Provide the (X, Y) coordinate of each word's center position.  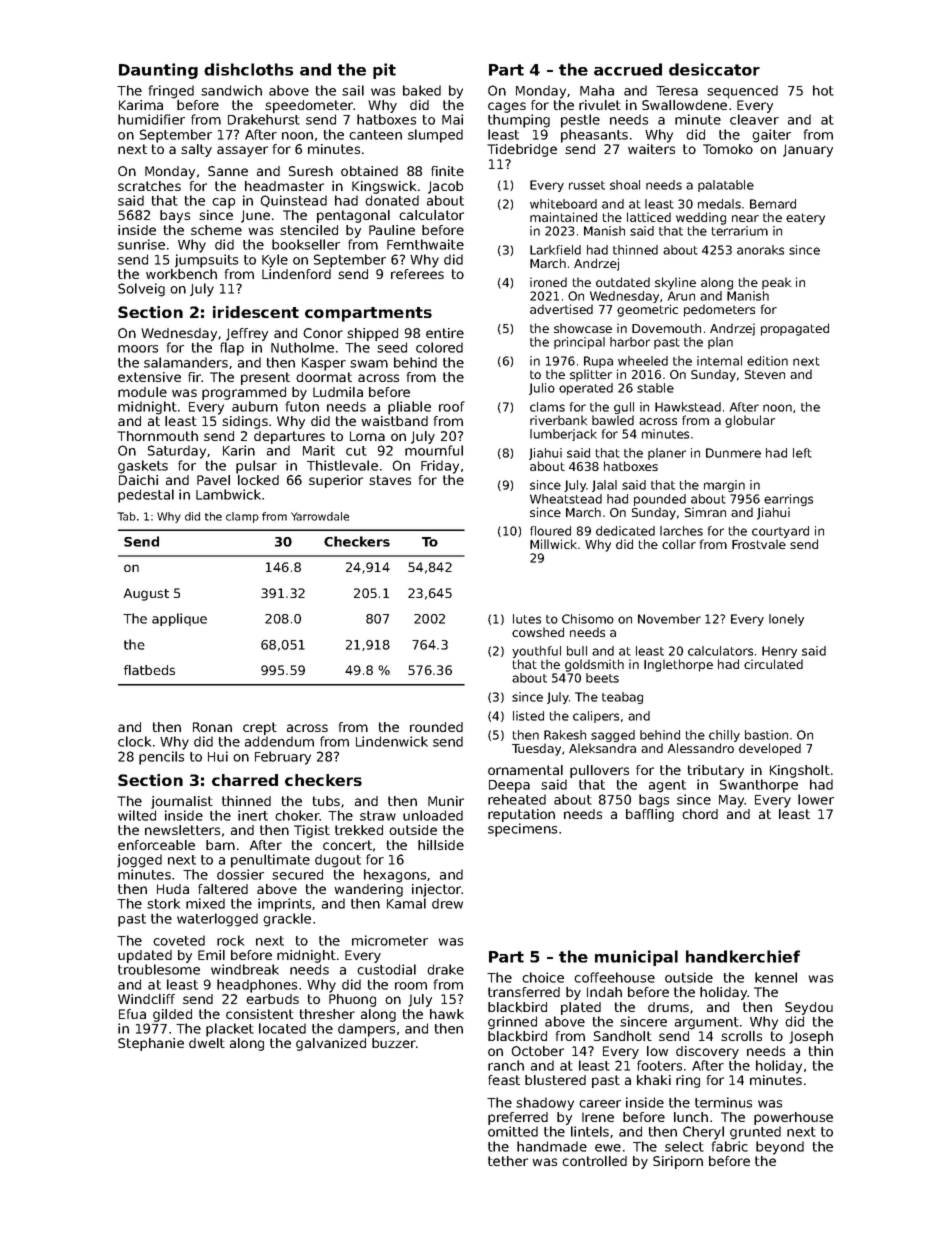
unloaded (433, 815)
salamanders (186, 362)
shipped (372, 334)
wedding (701, 218)
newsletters (182, 830)
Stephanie (151, 1044)
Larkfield (555, 250)
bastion (766, 735)
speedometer (309, 106)
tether (508, 1161)
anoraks (760, 250)
